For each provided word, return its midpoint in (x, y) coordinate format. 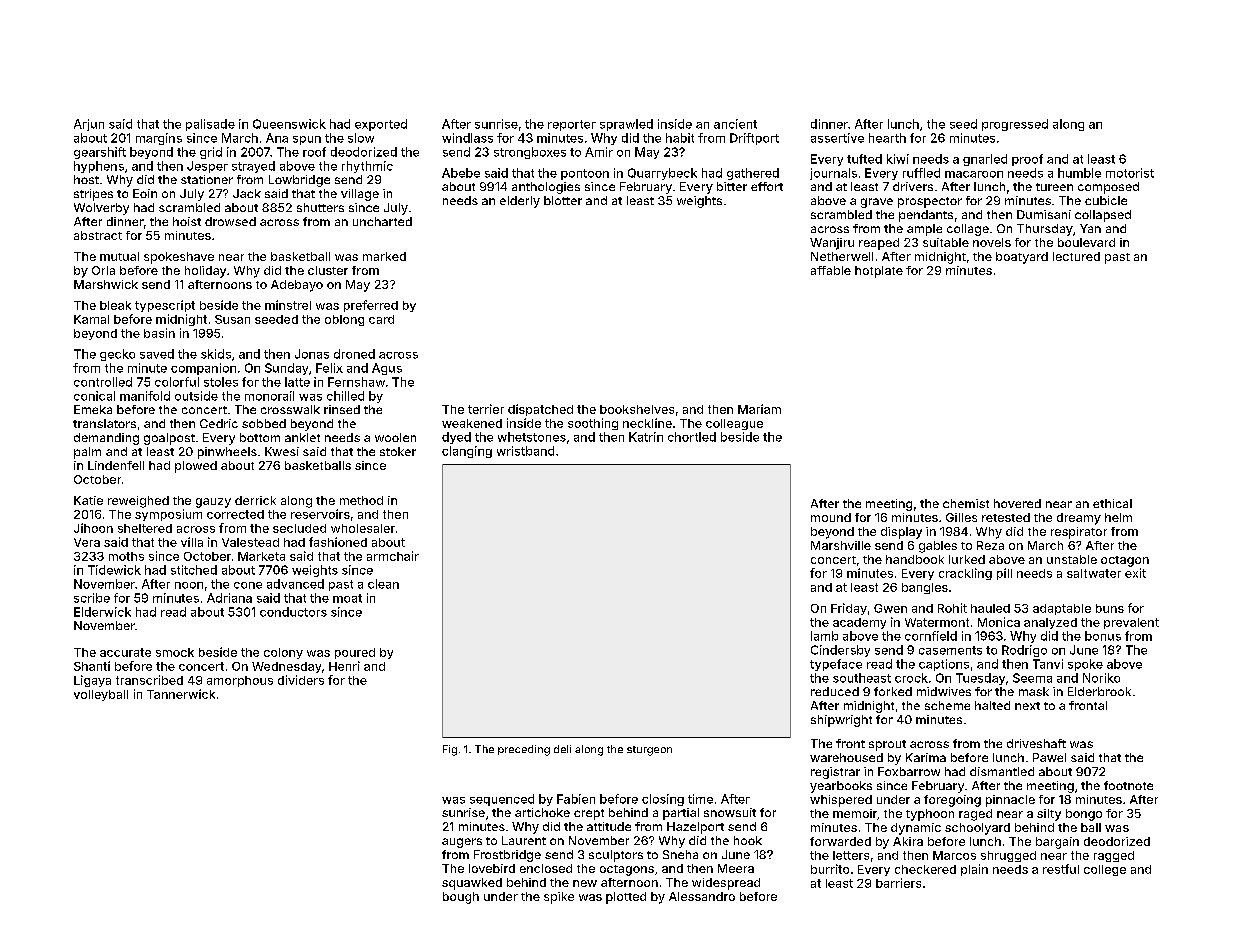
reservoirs (320, 514)
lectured (1076, 256)
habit (680, 138)
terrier (486, 409)
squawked (472, 884)
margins (159, 139)
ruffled (921, 173)
